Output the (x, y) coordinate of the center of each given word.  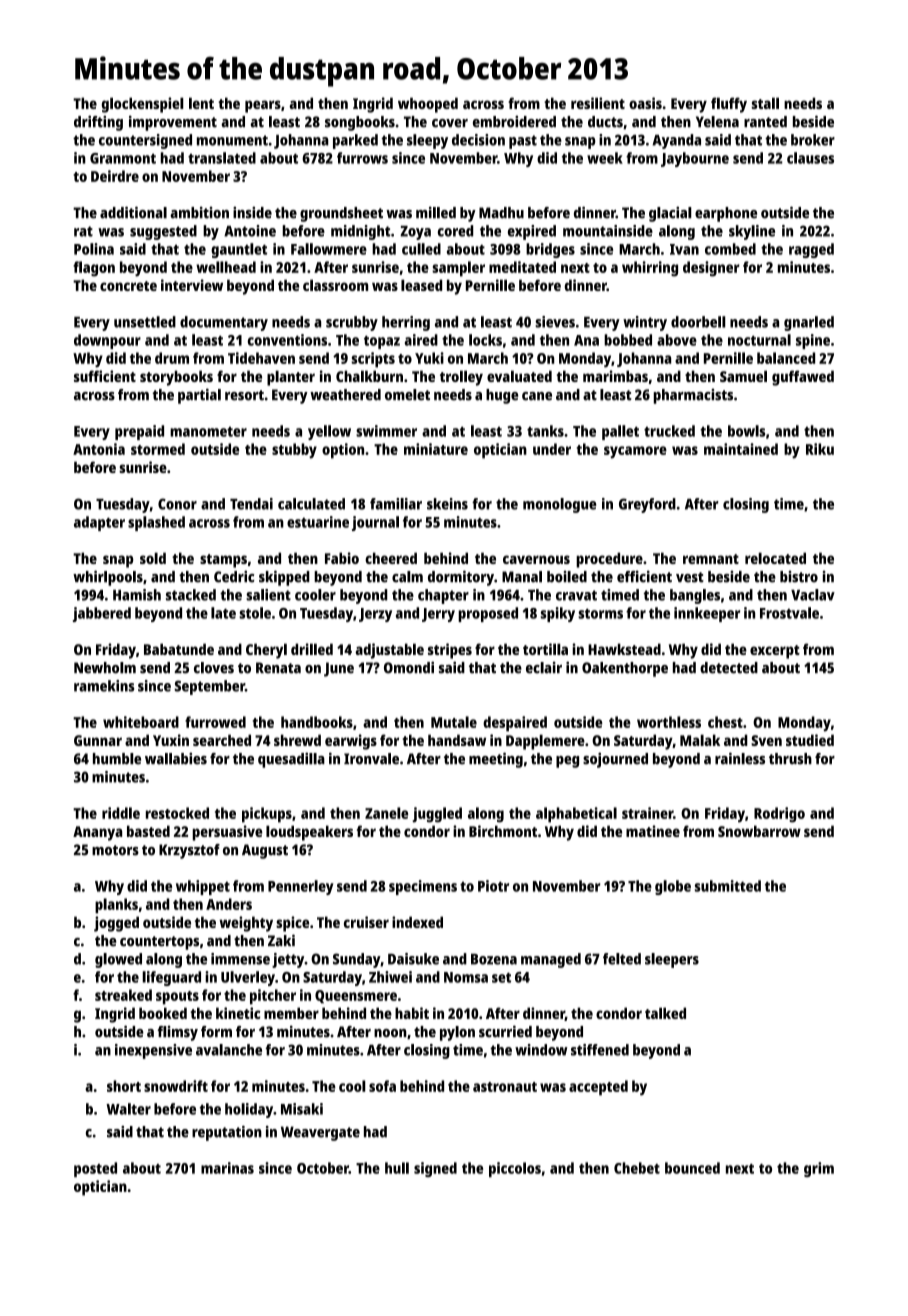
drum (172, 358)
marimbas (615, 376)
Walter (128, 1109)
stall (765, 103)
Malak (700, 740)
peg (567, 762)
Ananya (97, 833)
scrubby (352, 323)
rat (83, 231)
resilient (598, 103)
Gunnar (98, 740)
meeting (496, 760)
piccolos (515, 1169)
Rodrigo (779, 815)
